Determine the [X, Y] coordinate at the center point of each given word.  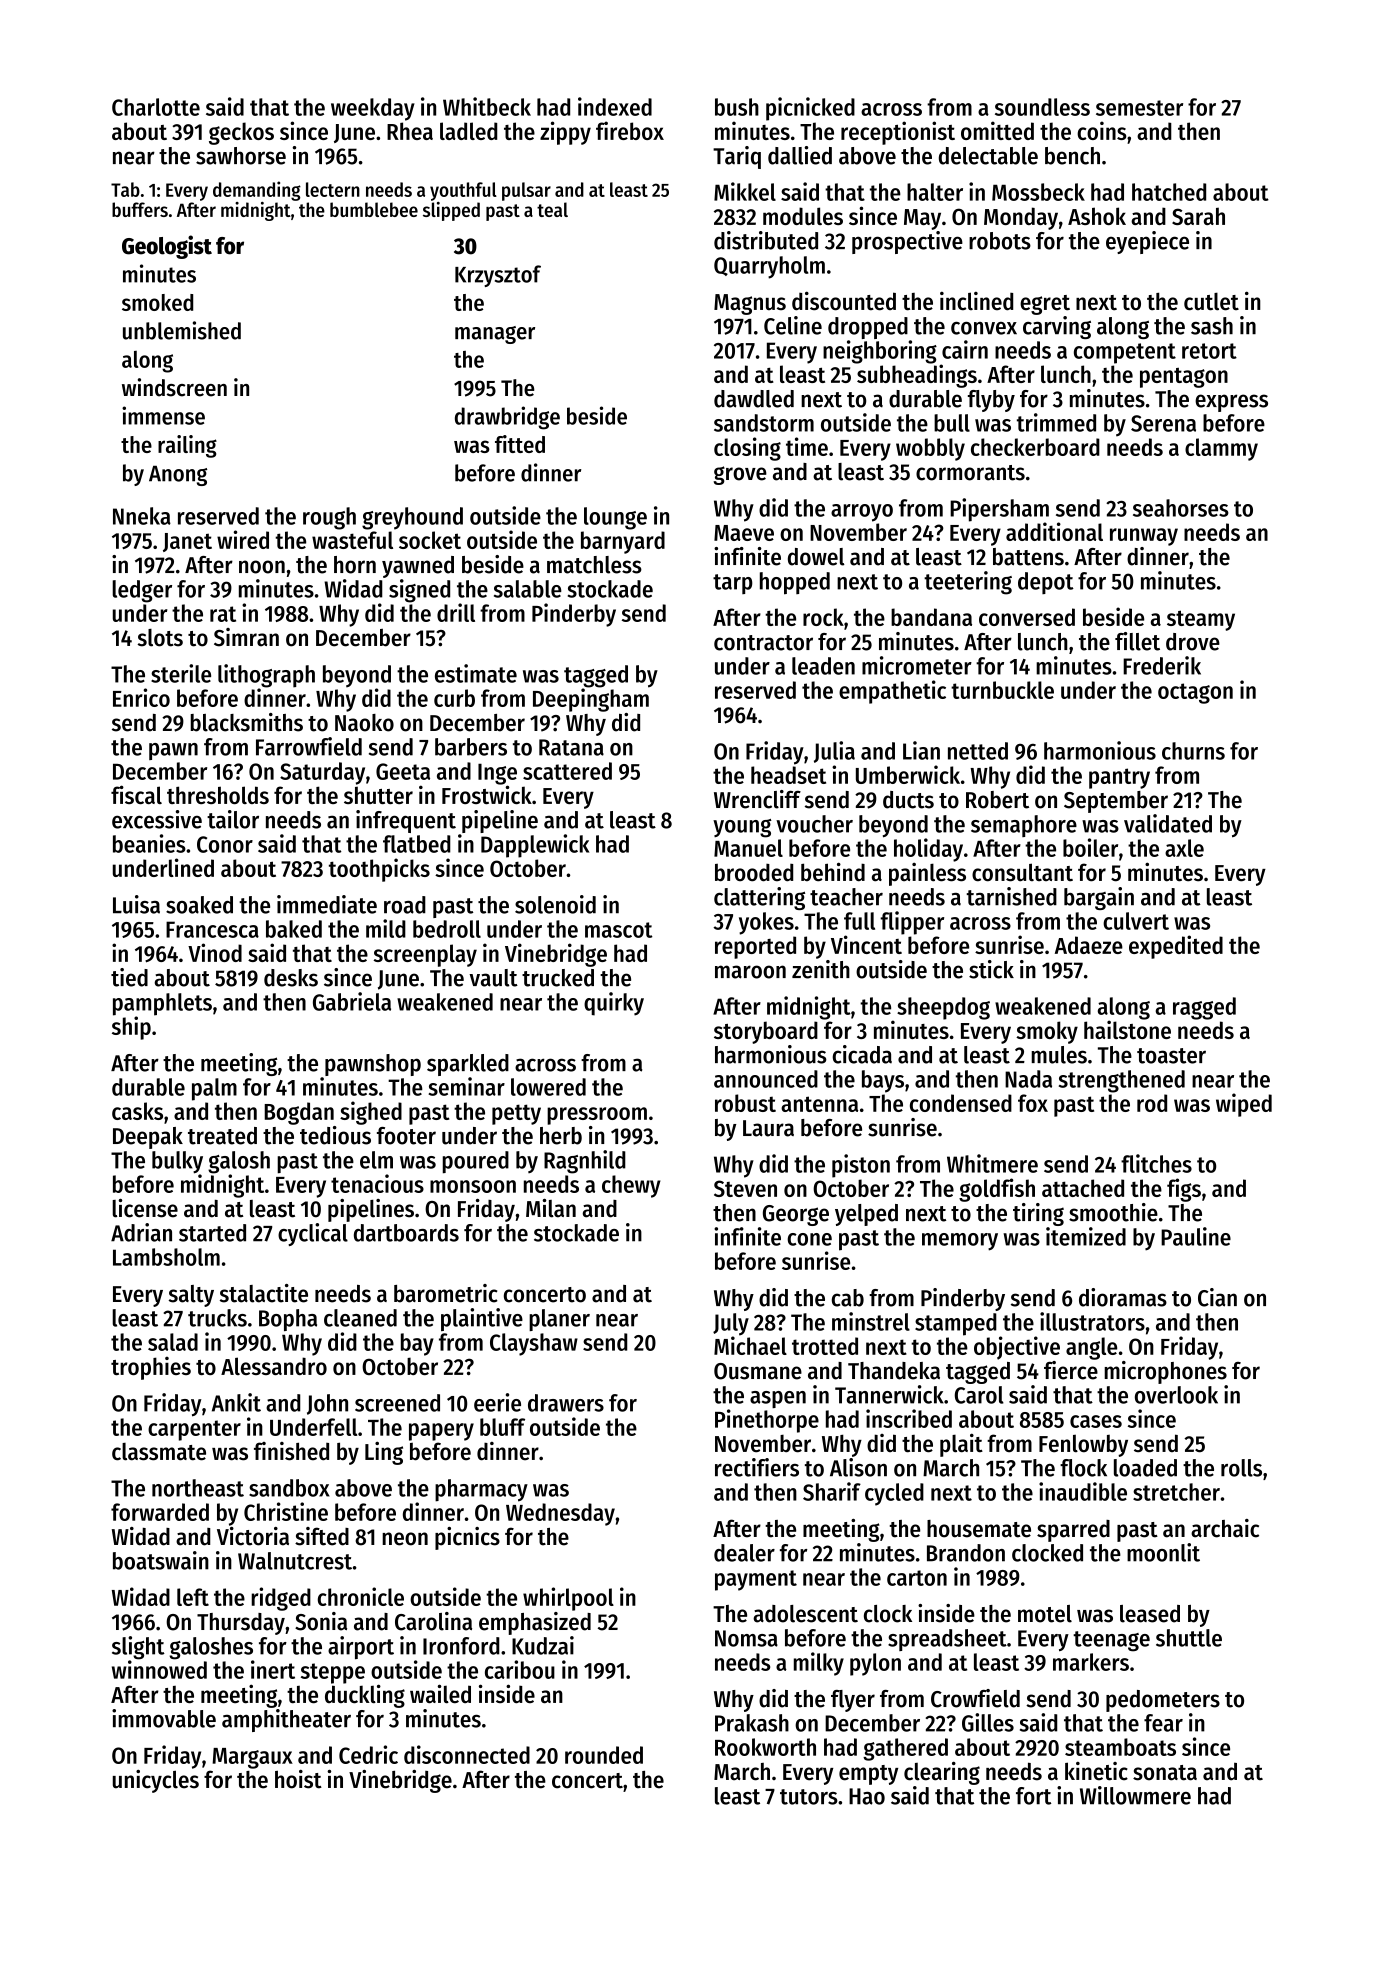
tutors [809, 1797]
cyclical [313, 1234]
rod [1152, 1103]
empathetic [892, 692]
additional [1054, 531]
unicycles [156, 1781]
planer [559, 1320]
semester [1139, 108]
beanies [149, 843]
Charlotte [156, 107]
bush [737, 107]
